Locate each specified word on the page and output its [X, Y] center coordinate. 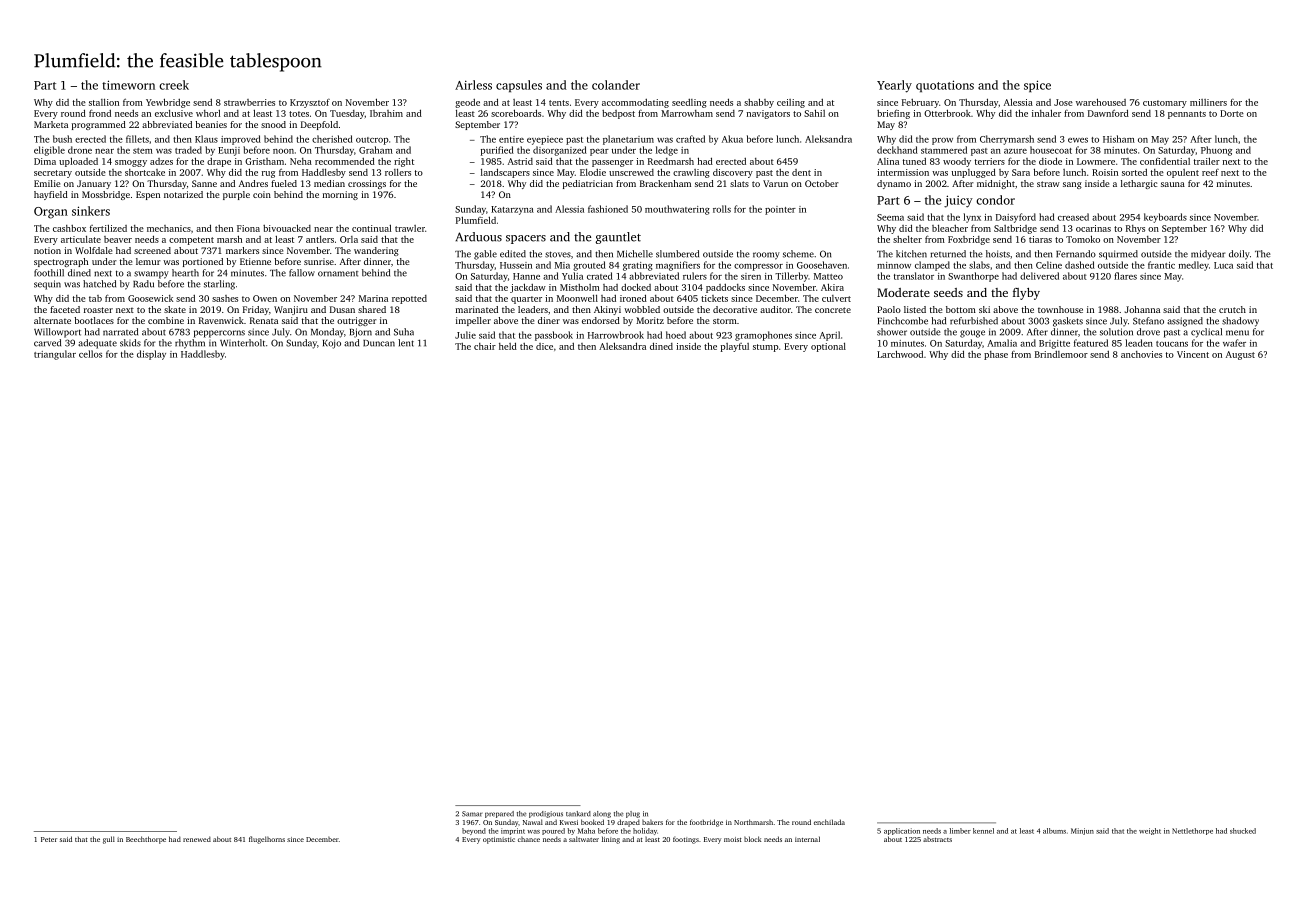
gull [109, 840]
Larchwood [900, 354]
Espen [148, 195]
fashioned [608, 209]
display [151, 355]
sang [1072, 185]
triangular [55, 355]
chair [485, 346]
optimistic [499, 840]
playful [735, 347]
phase [996, 355]
